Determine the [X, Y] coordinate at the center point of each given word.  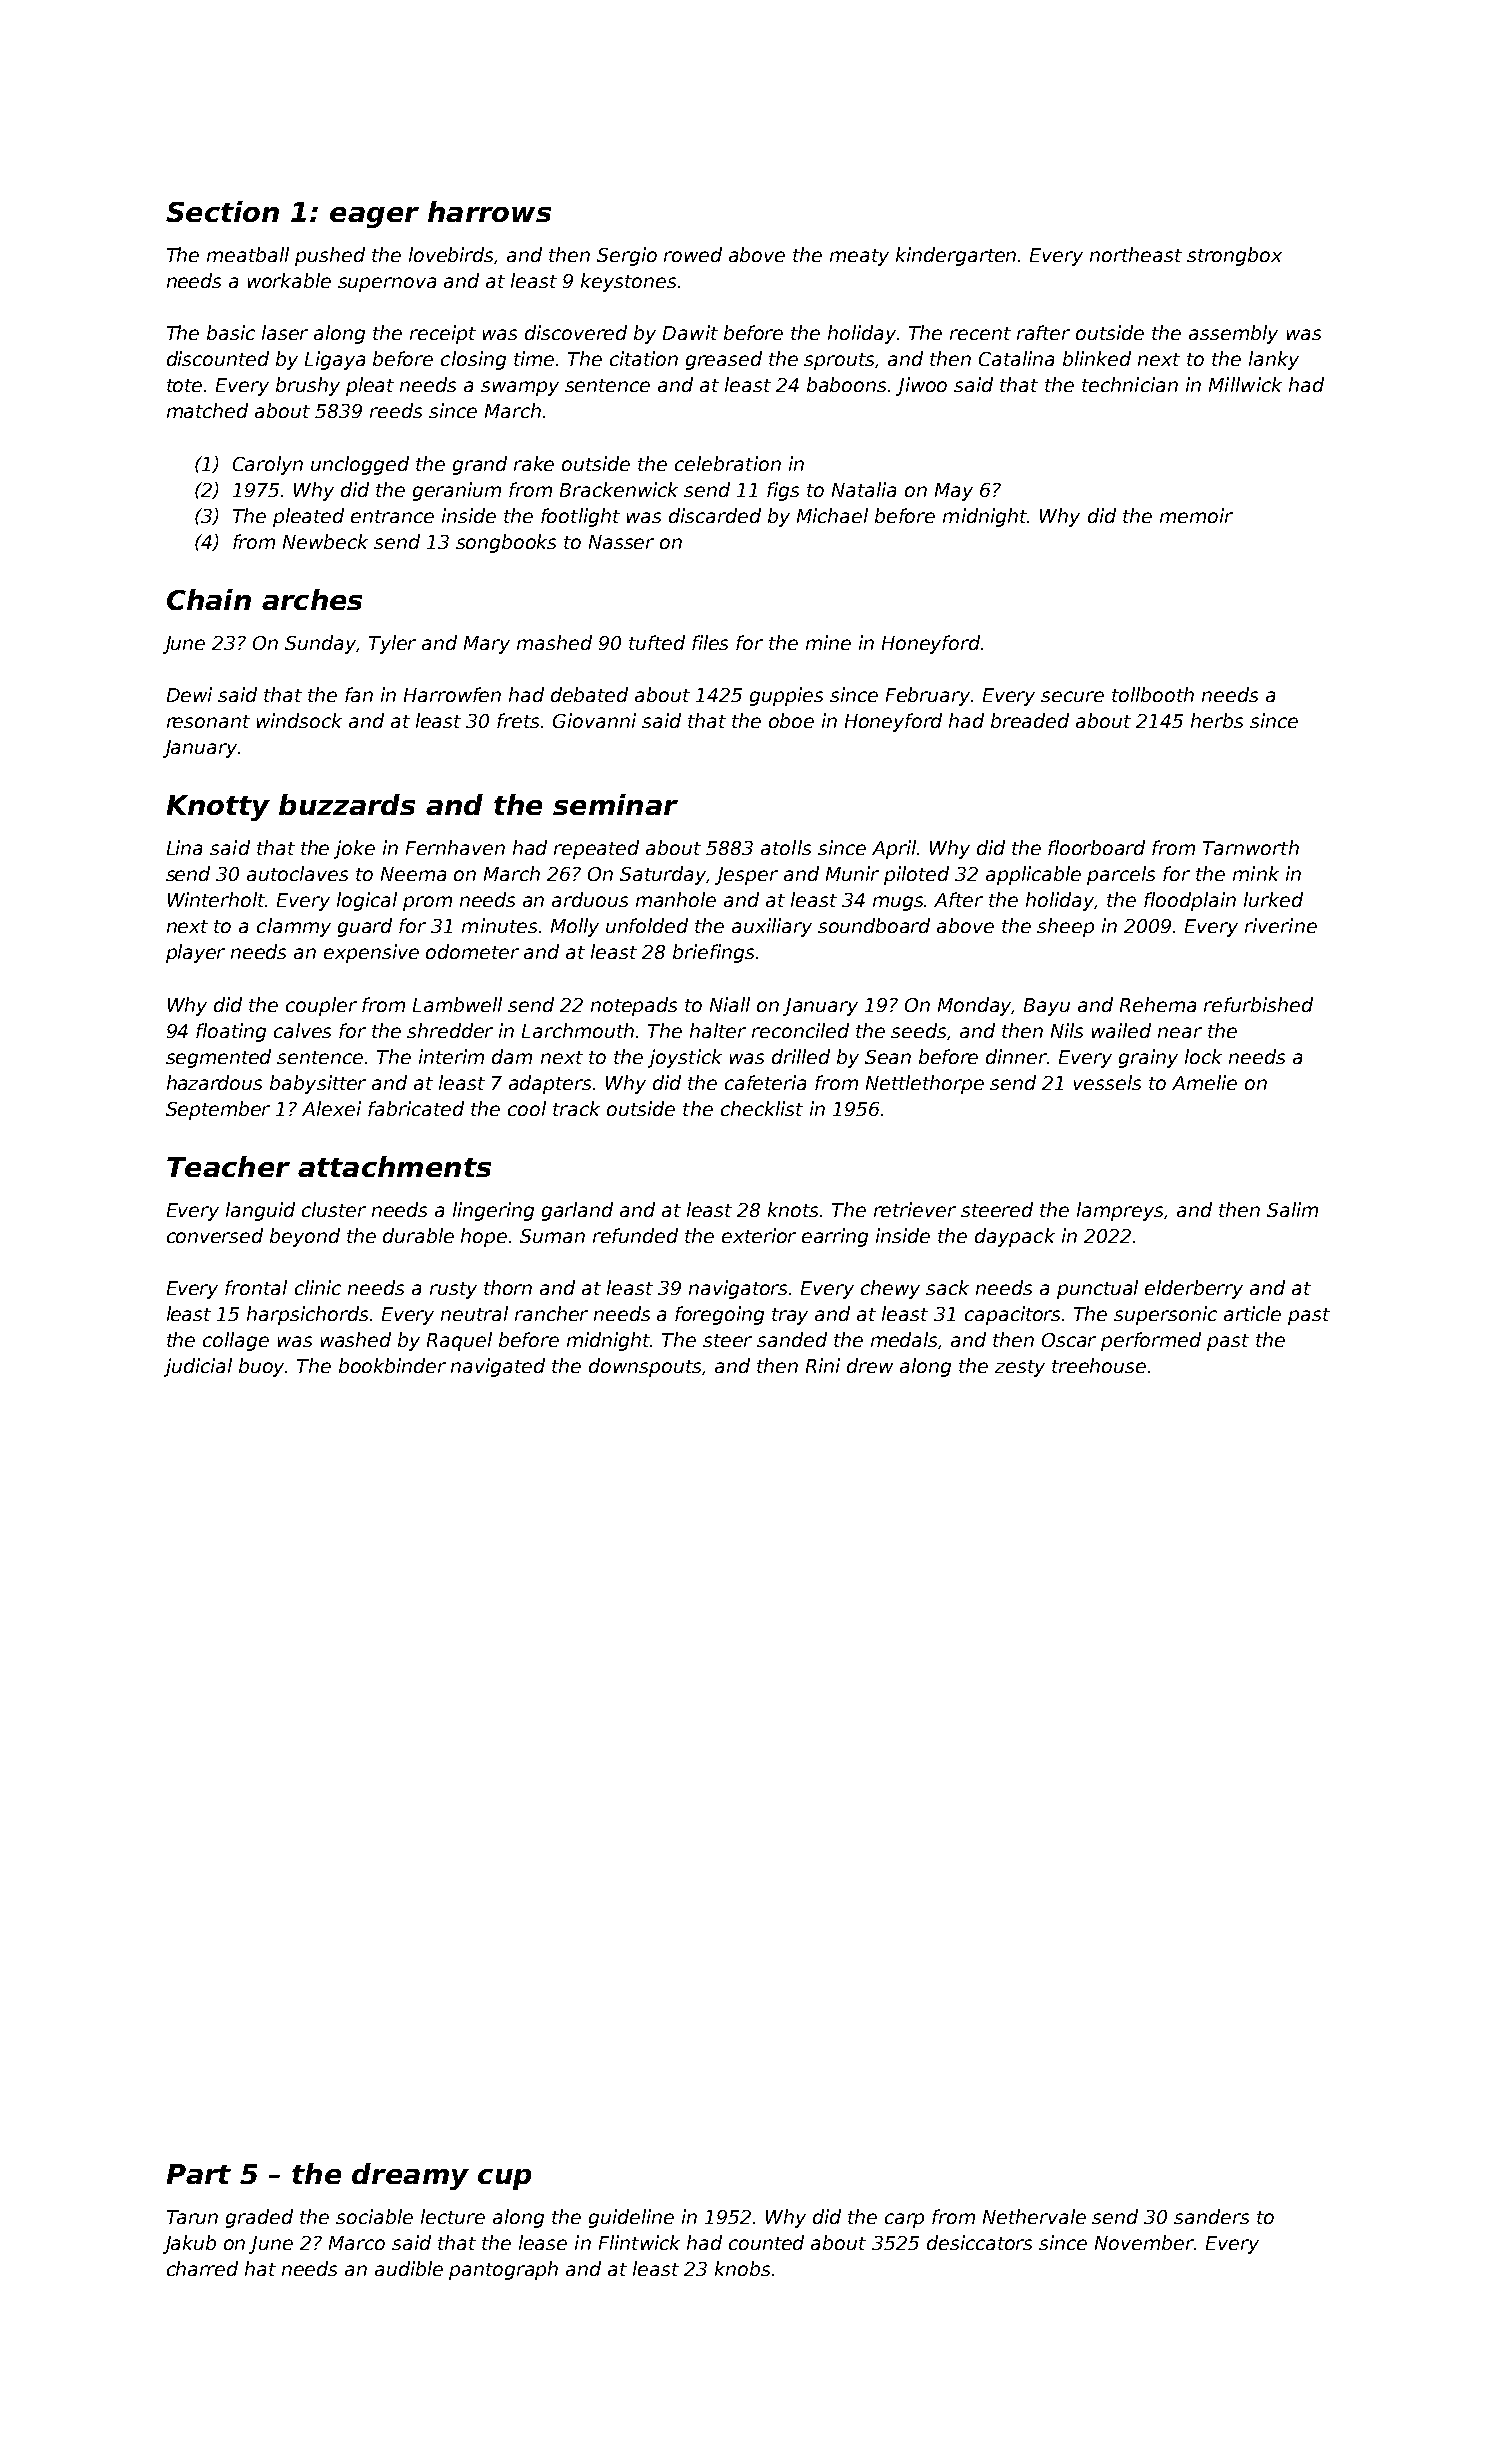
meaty [859, 257]
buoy [262, 1367]
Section [222, 211]
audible [409, 2268]
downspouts [646, 1367]
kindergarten [956, 256]
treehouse [1099, 1365]
